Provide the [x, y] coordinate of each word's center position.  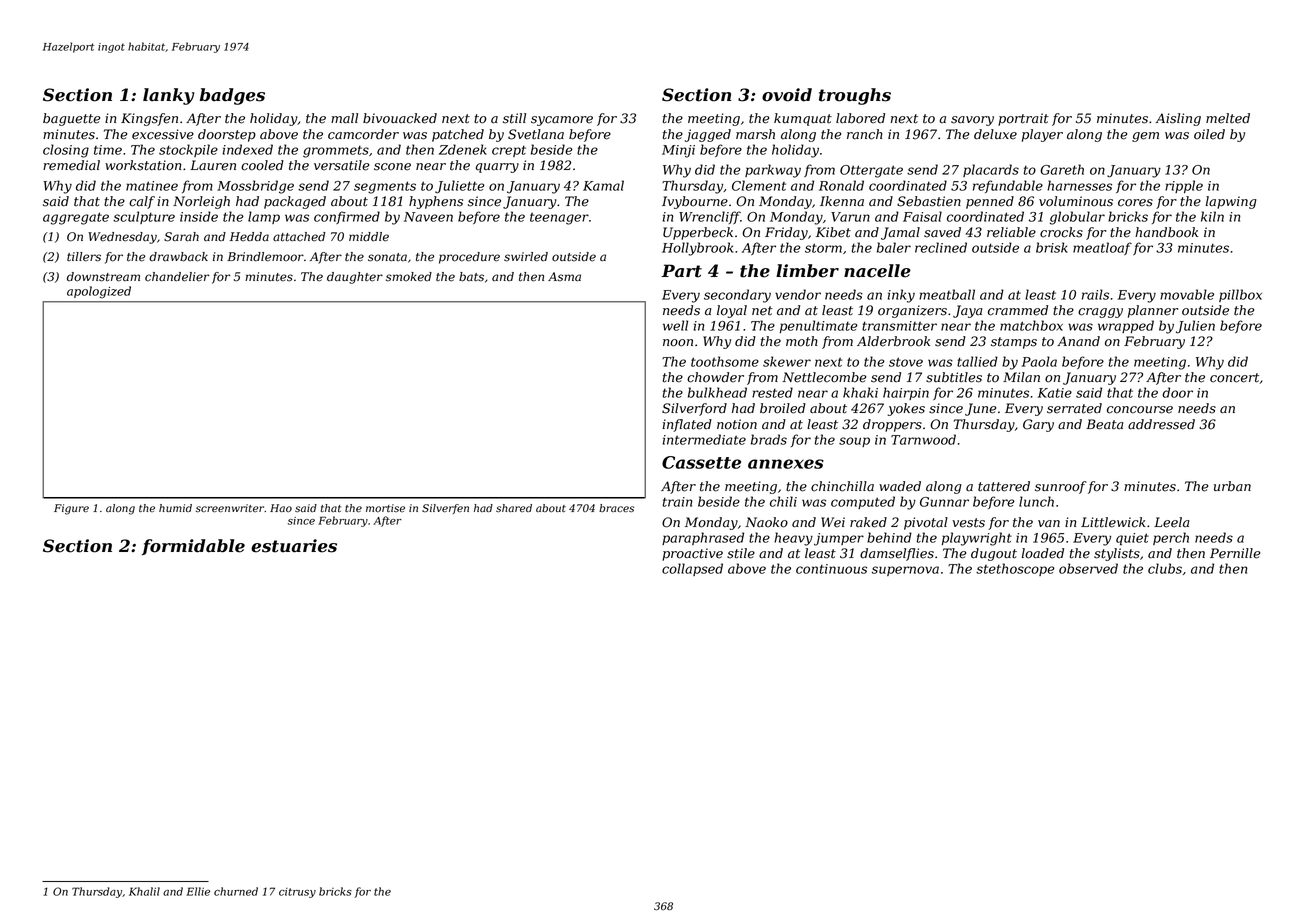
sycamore [562, 121]
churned [236, 891]
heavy [793, 539]
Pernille [1235, 553]
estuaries [294, 546]
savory [972, 121]
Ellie [198, 891]
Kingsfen [149, 119]
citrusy [297, 893]
